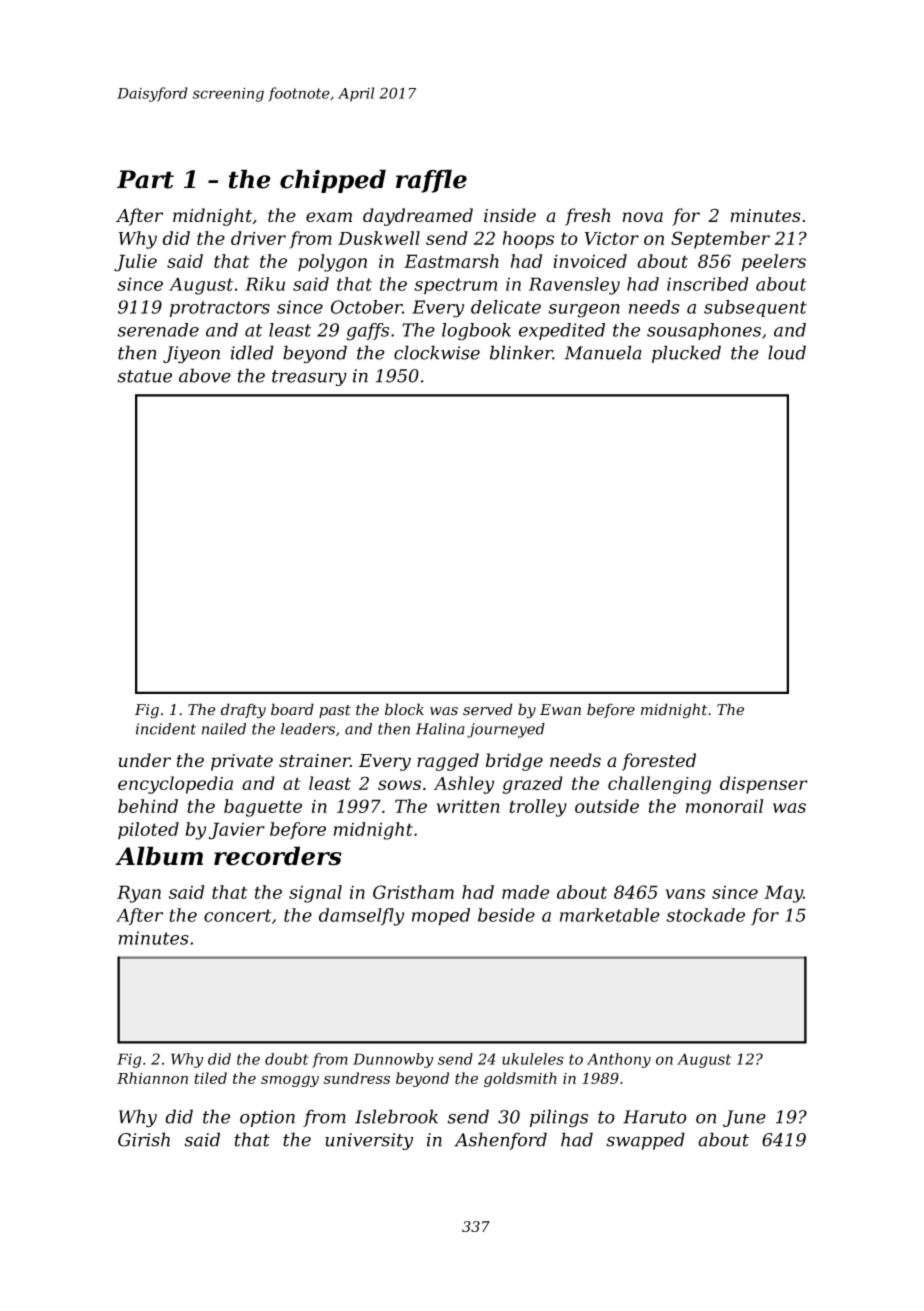 The height and width of the page is (1311, 924). What do you see at coordinates (431, 181) in the page?
I see `raffle` at bounding box center [431, 181].
